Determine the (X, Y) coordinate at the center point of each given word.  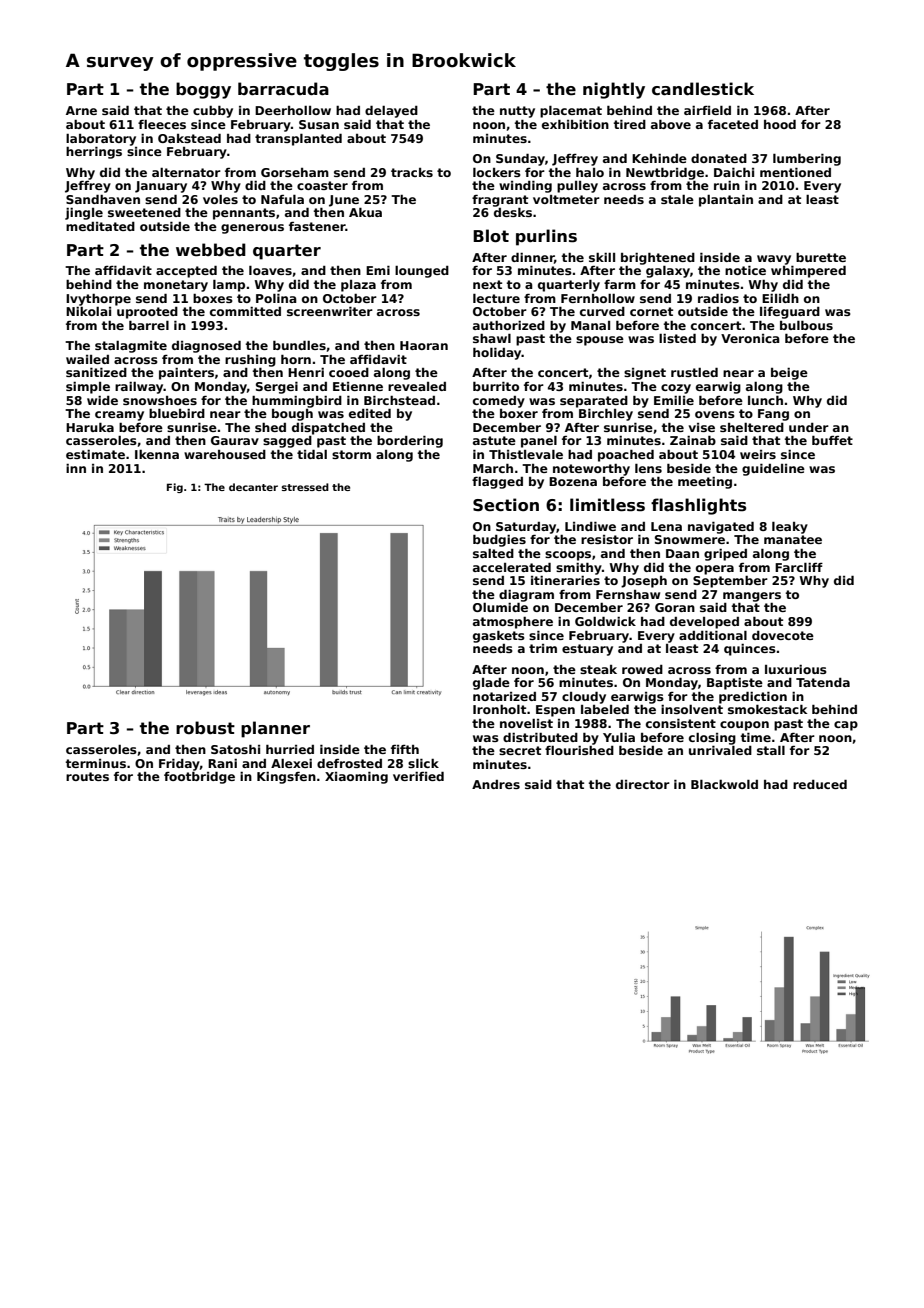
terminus (96, 763)
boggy (203, 90)
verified (418, 776)
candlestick (703, 89)
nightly (614, 90)
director (643, 784)
